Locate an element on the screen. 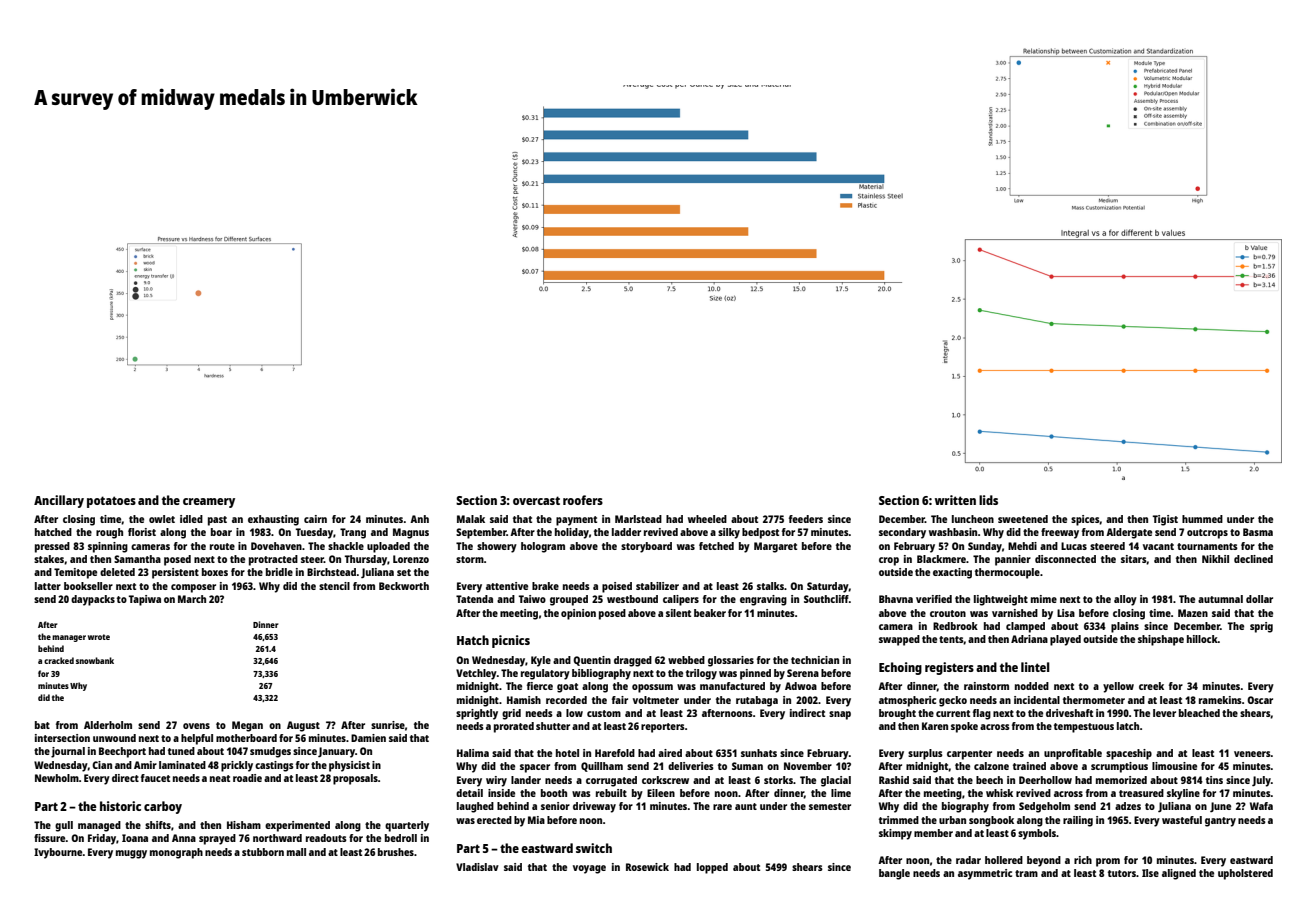 This screenshot has width=1308, height=924. snowbank is located at coordinates (95, 660).
